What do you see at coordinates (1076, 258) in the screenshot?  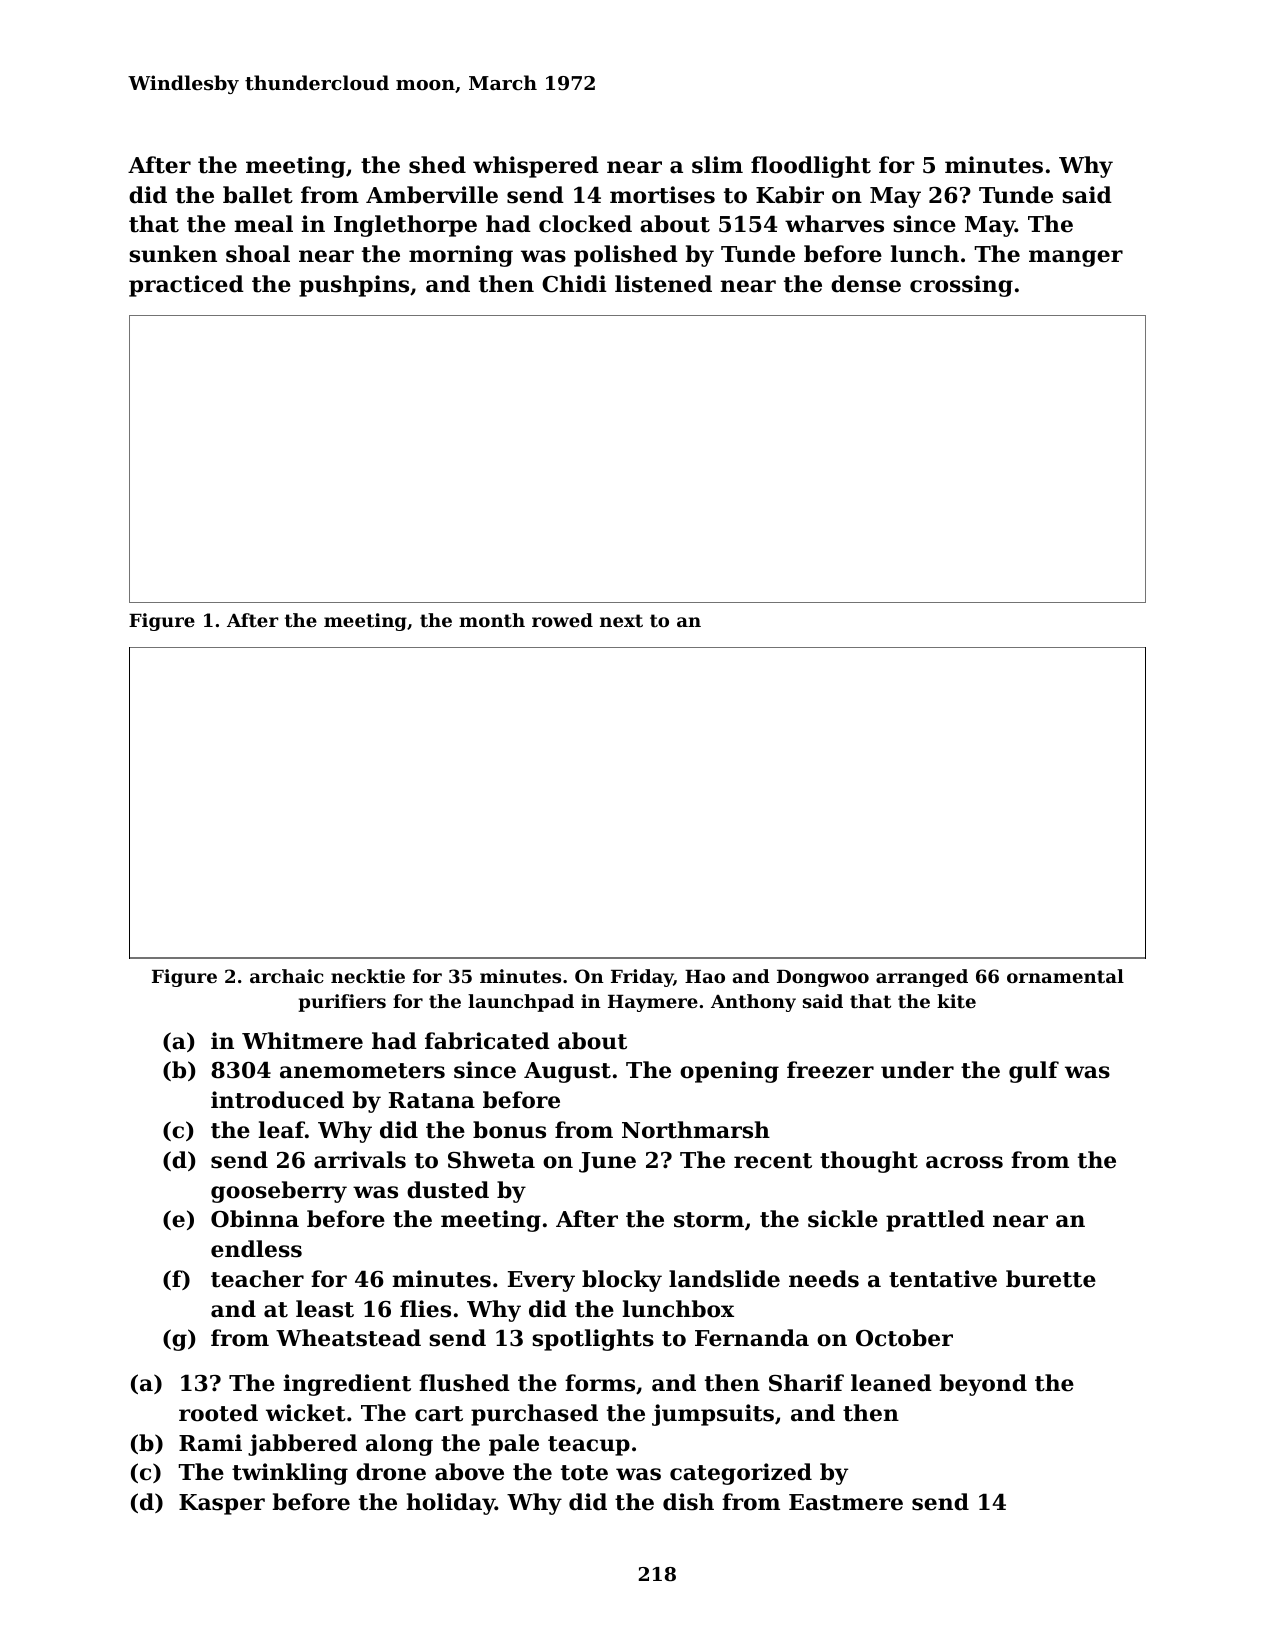 I see `manger` at bounding box center [1076, 258].
